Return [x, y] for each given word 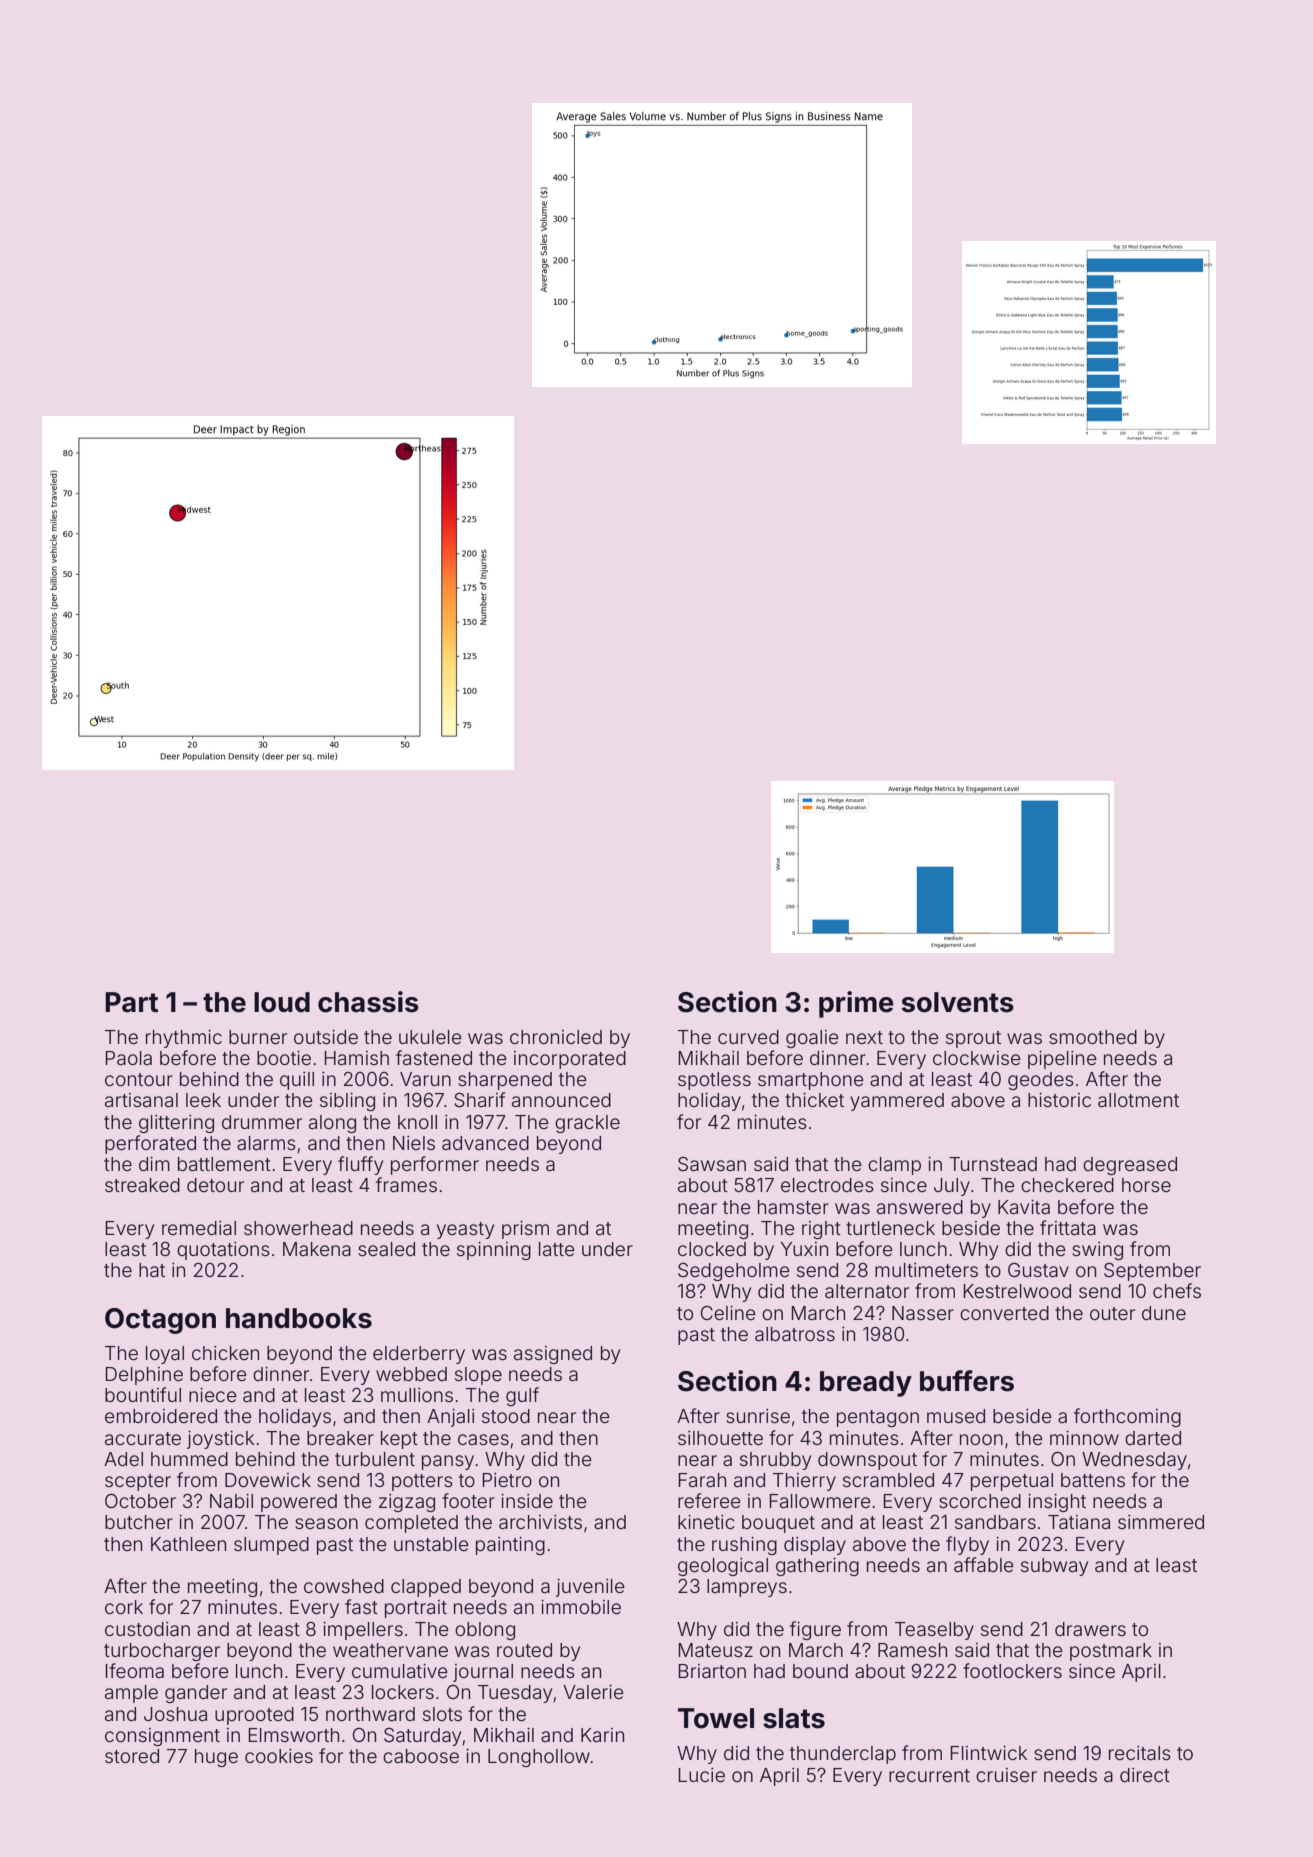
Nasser [923, 1313]
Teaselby [934, 1631]
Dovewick [268, 1480]
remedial [199, 1228]
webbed [411, 1374]
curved [748, 1037]
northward [370, 1714]
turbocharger [162, 1652]
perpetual [1012, 1482]
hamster [793, 1207]
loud [282, 1002]
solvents [958, 1002]
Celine [728, 1313]
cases [483, 1439]
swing [1097, 1251]
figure [815, 1630]
